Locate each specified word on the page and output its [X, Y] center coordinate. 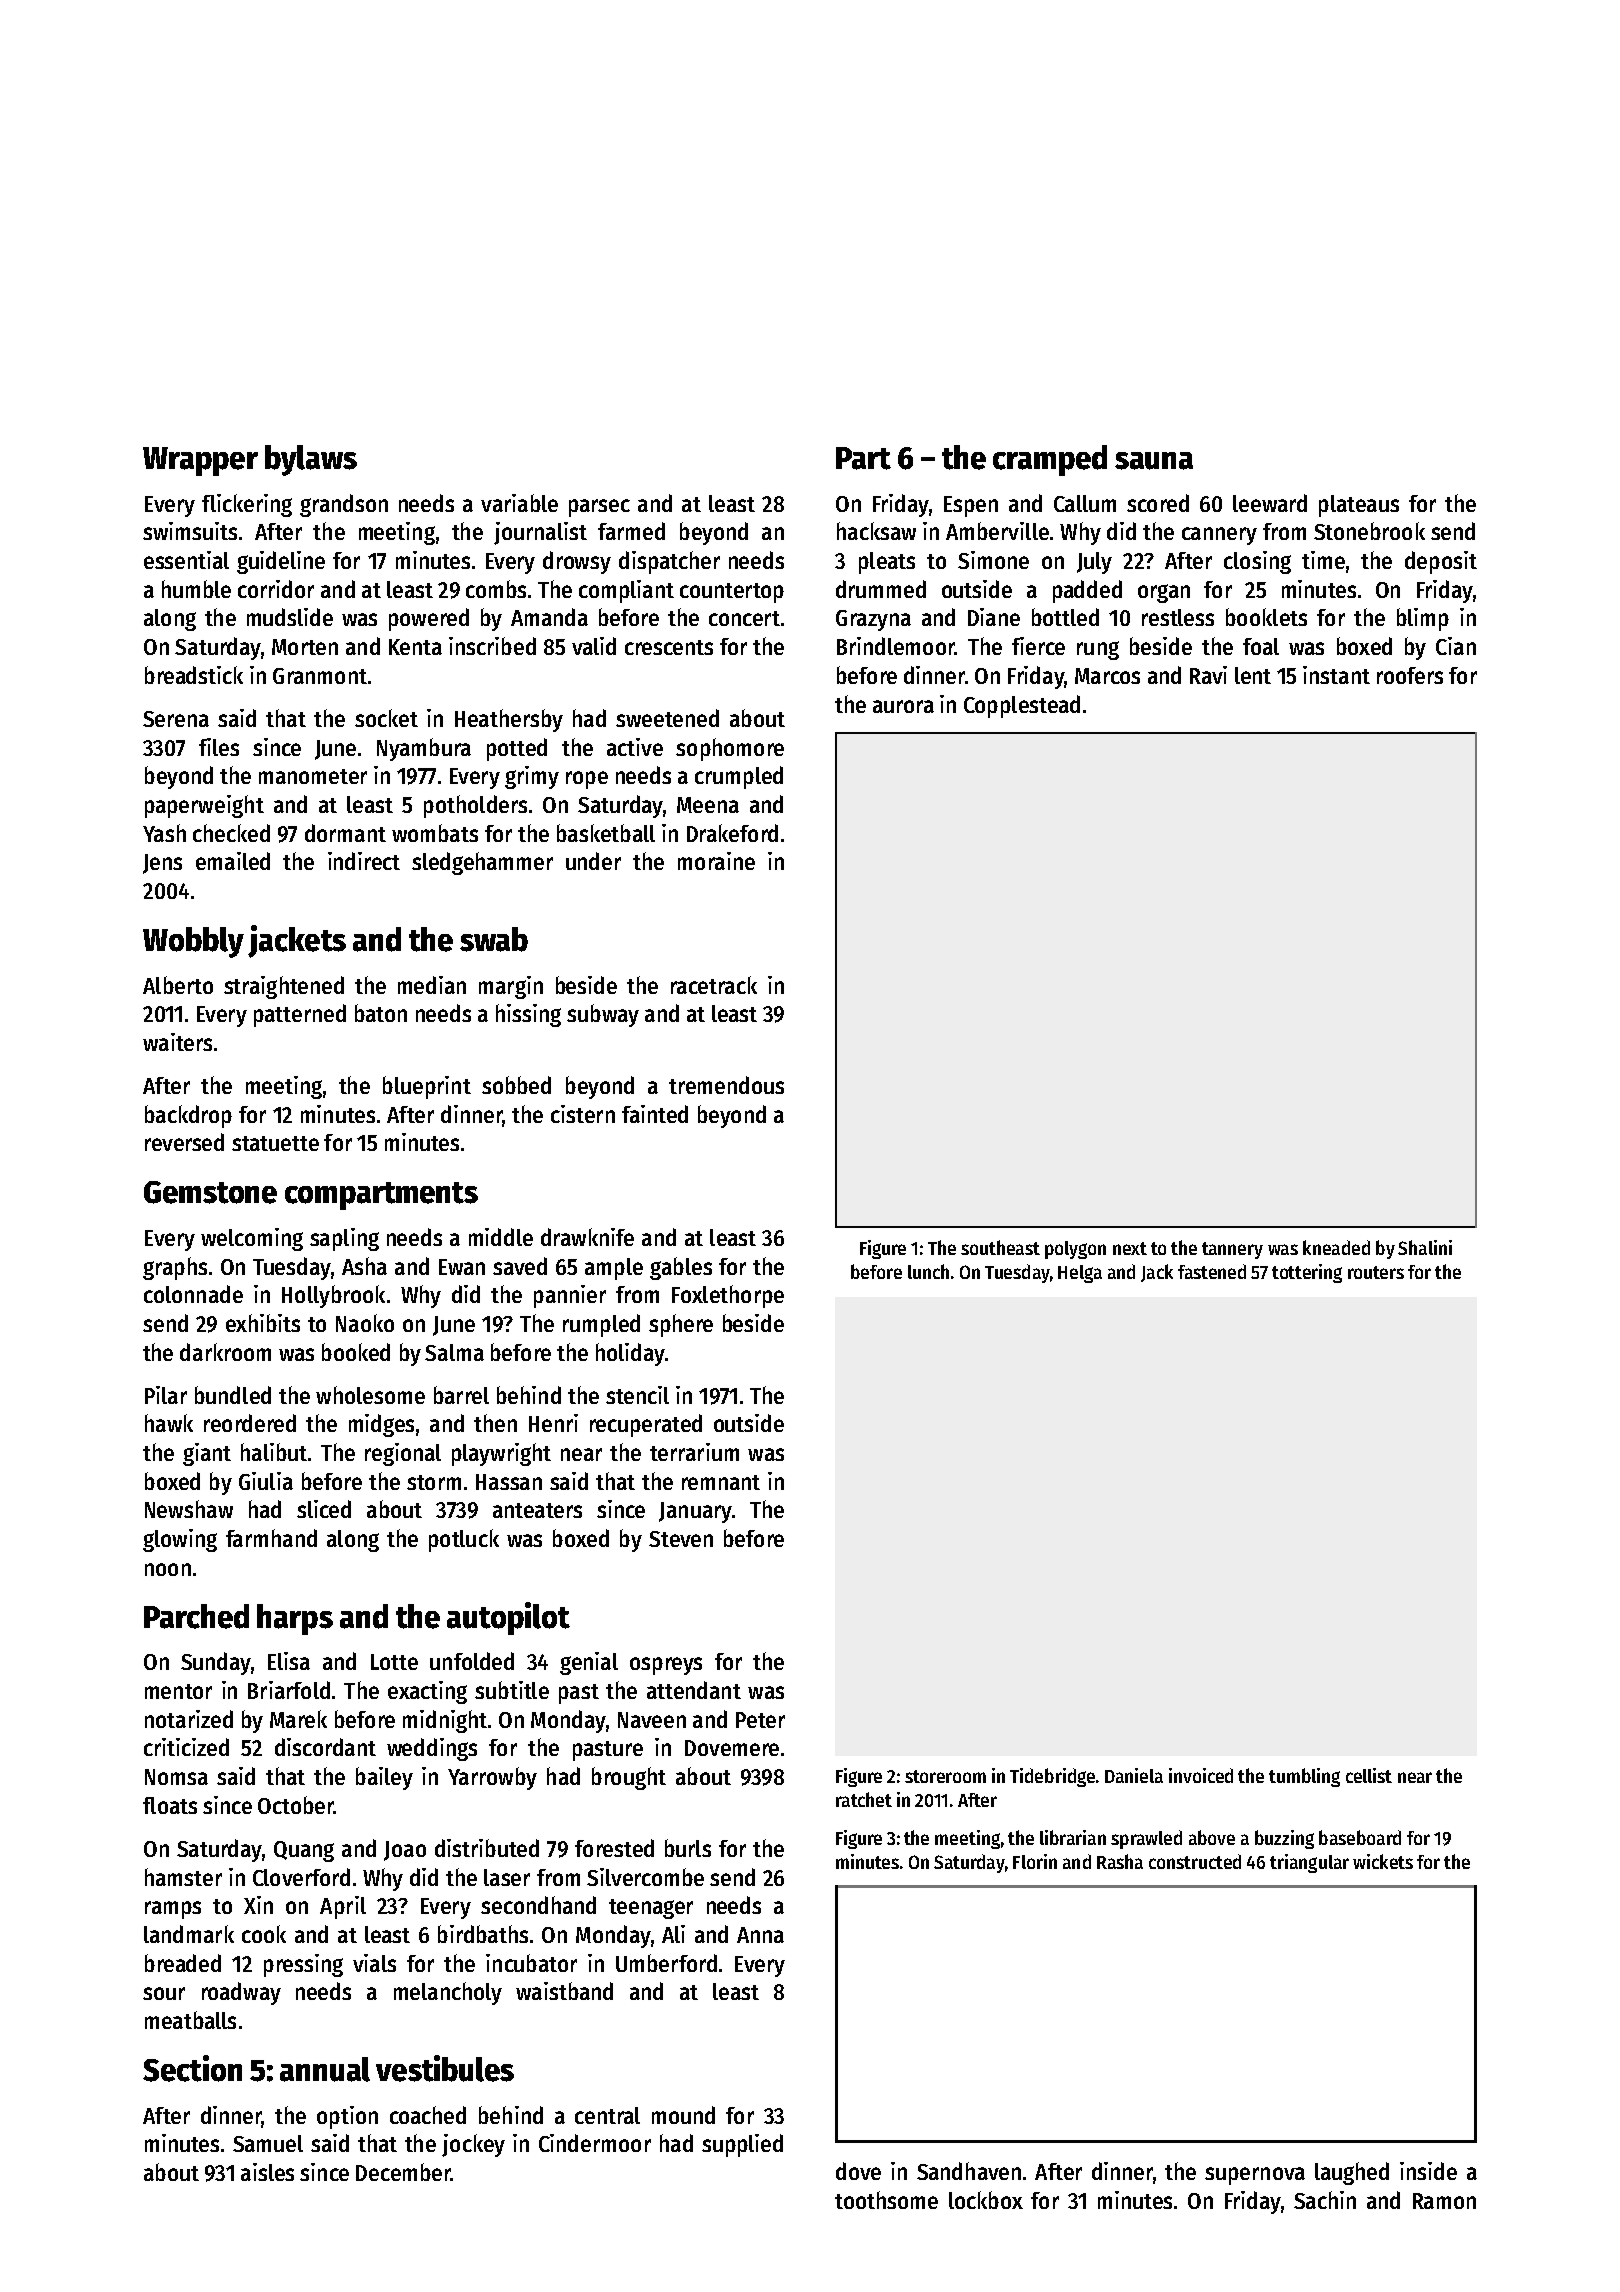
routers [1376, 1272]
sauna [1154, 461]
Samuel [268, 2143]
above [1212, 1837]
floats [170, 1805]
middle [501, 1237]
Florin [1035, 1861]
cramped [1050, 460]
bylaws [311, 460]
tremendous [726, 1085]
